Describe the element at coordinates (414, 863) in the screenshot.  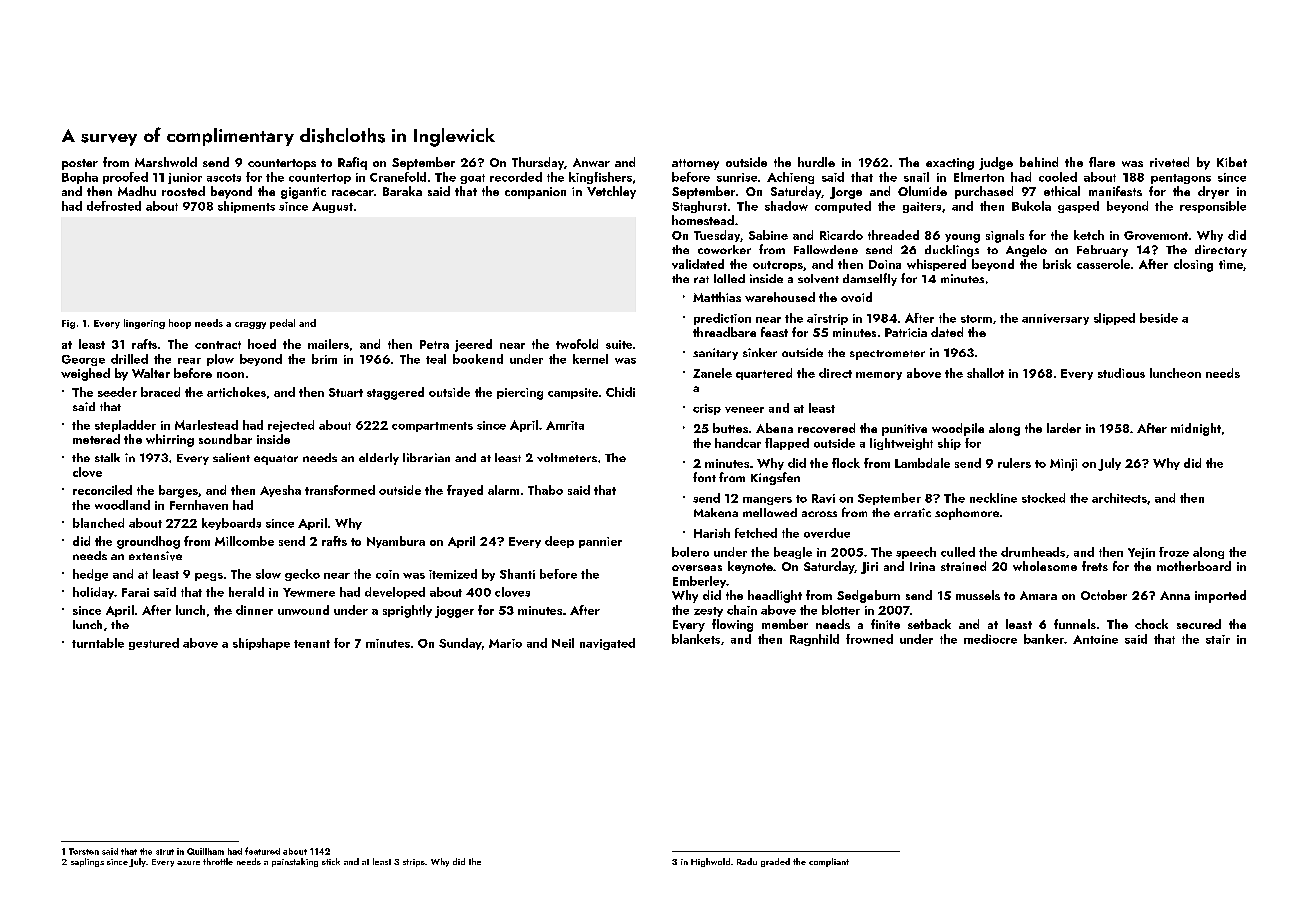
I see `strips` at that location.
